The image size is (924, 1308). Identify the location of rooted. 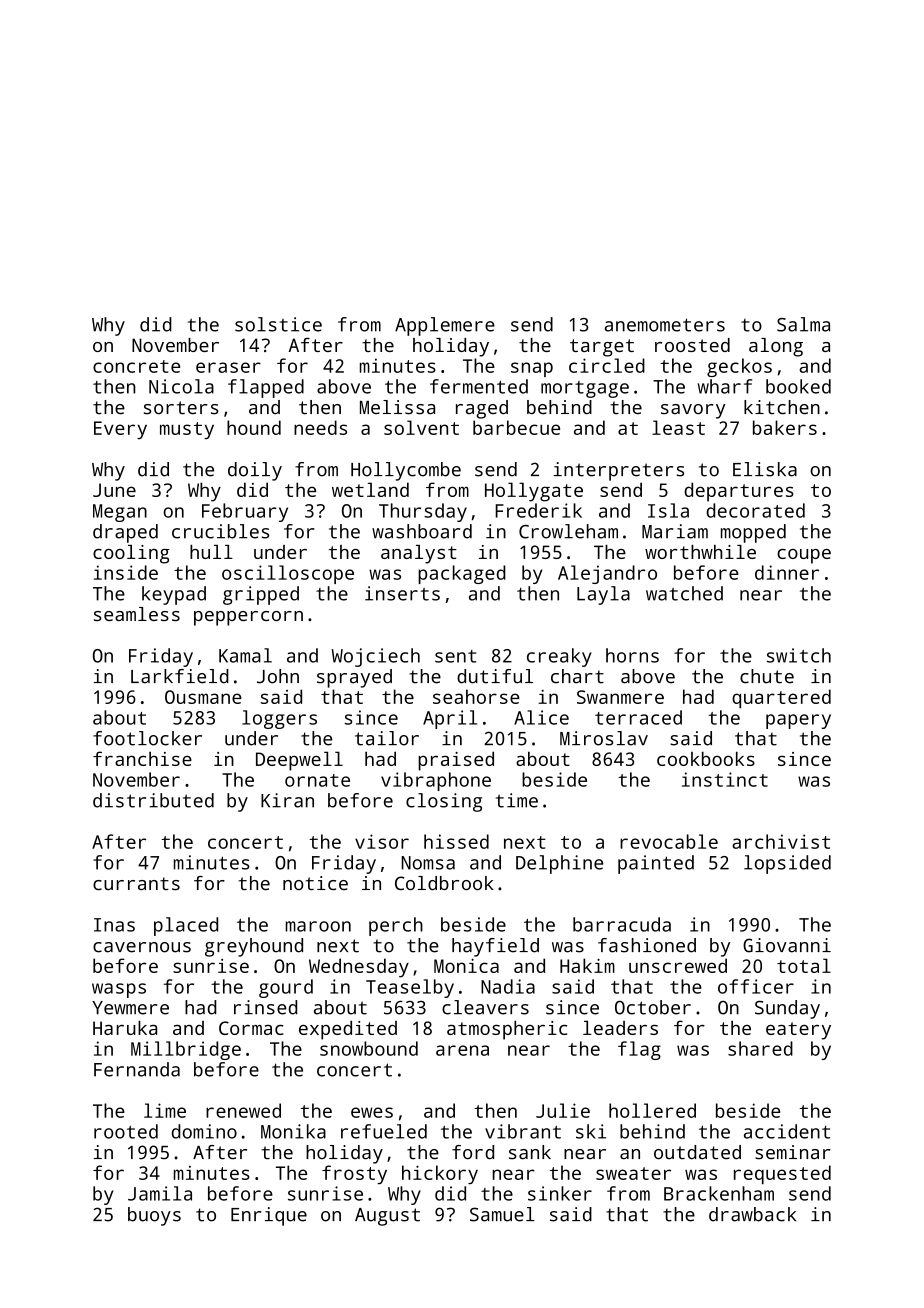
(126, 1131).
